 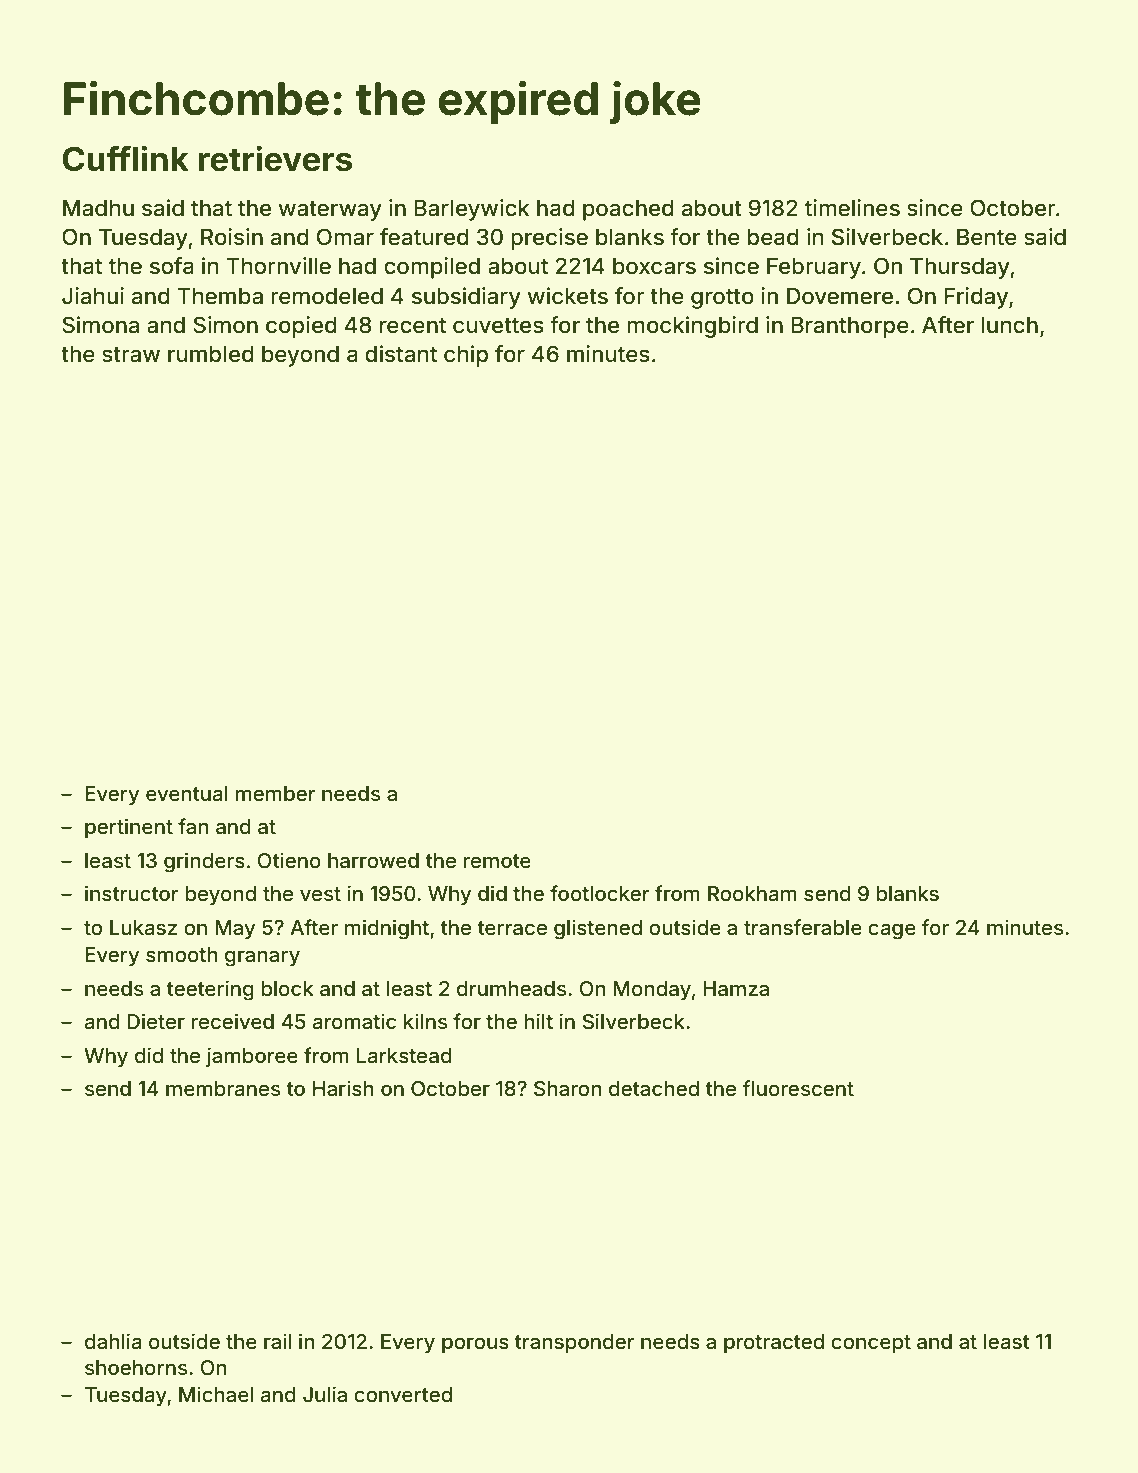 I want to click on block, so click(x=287, y=988).
